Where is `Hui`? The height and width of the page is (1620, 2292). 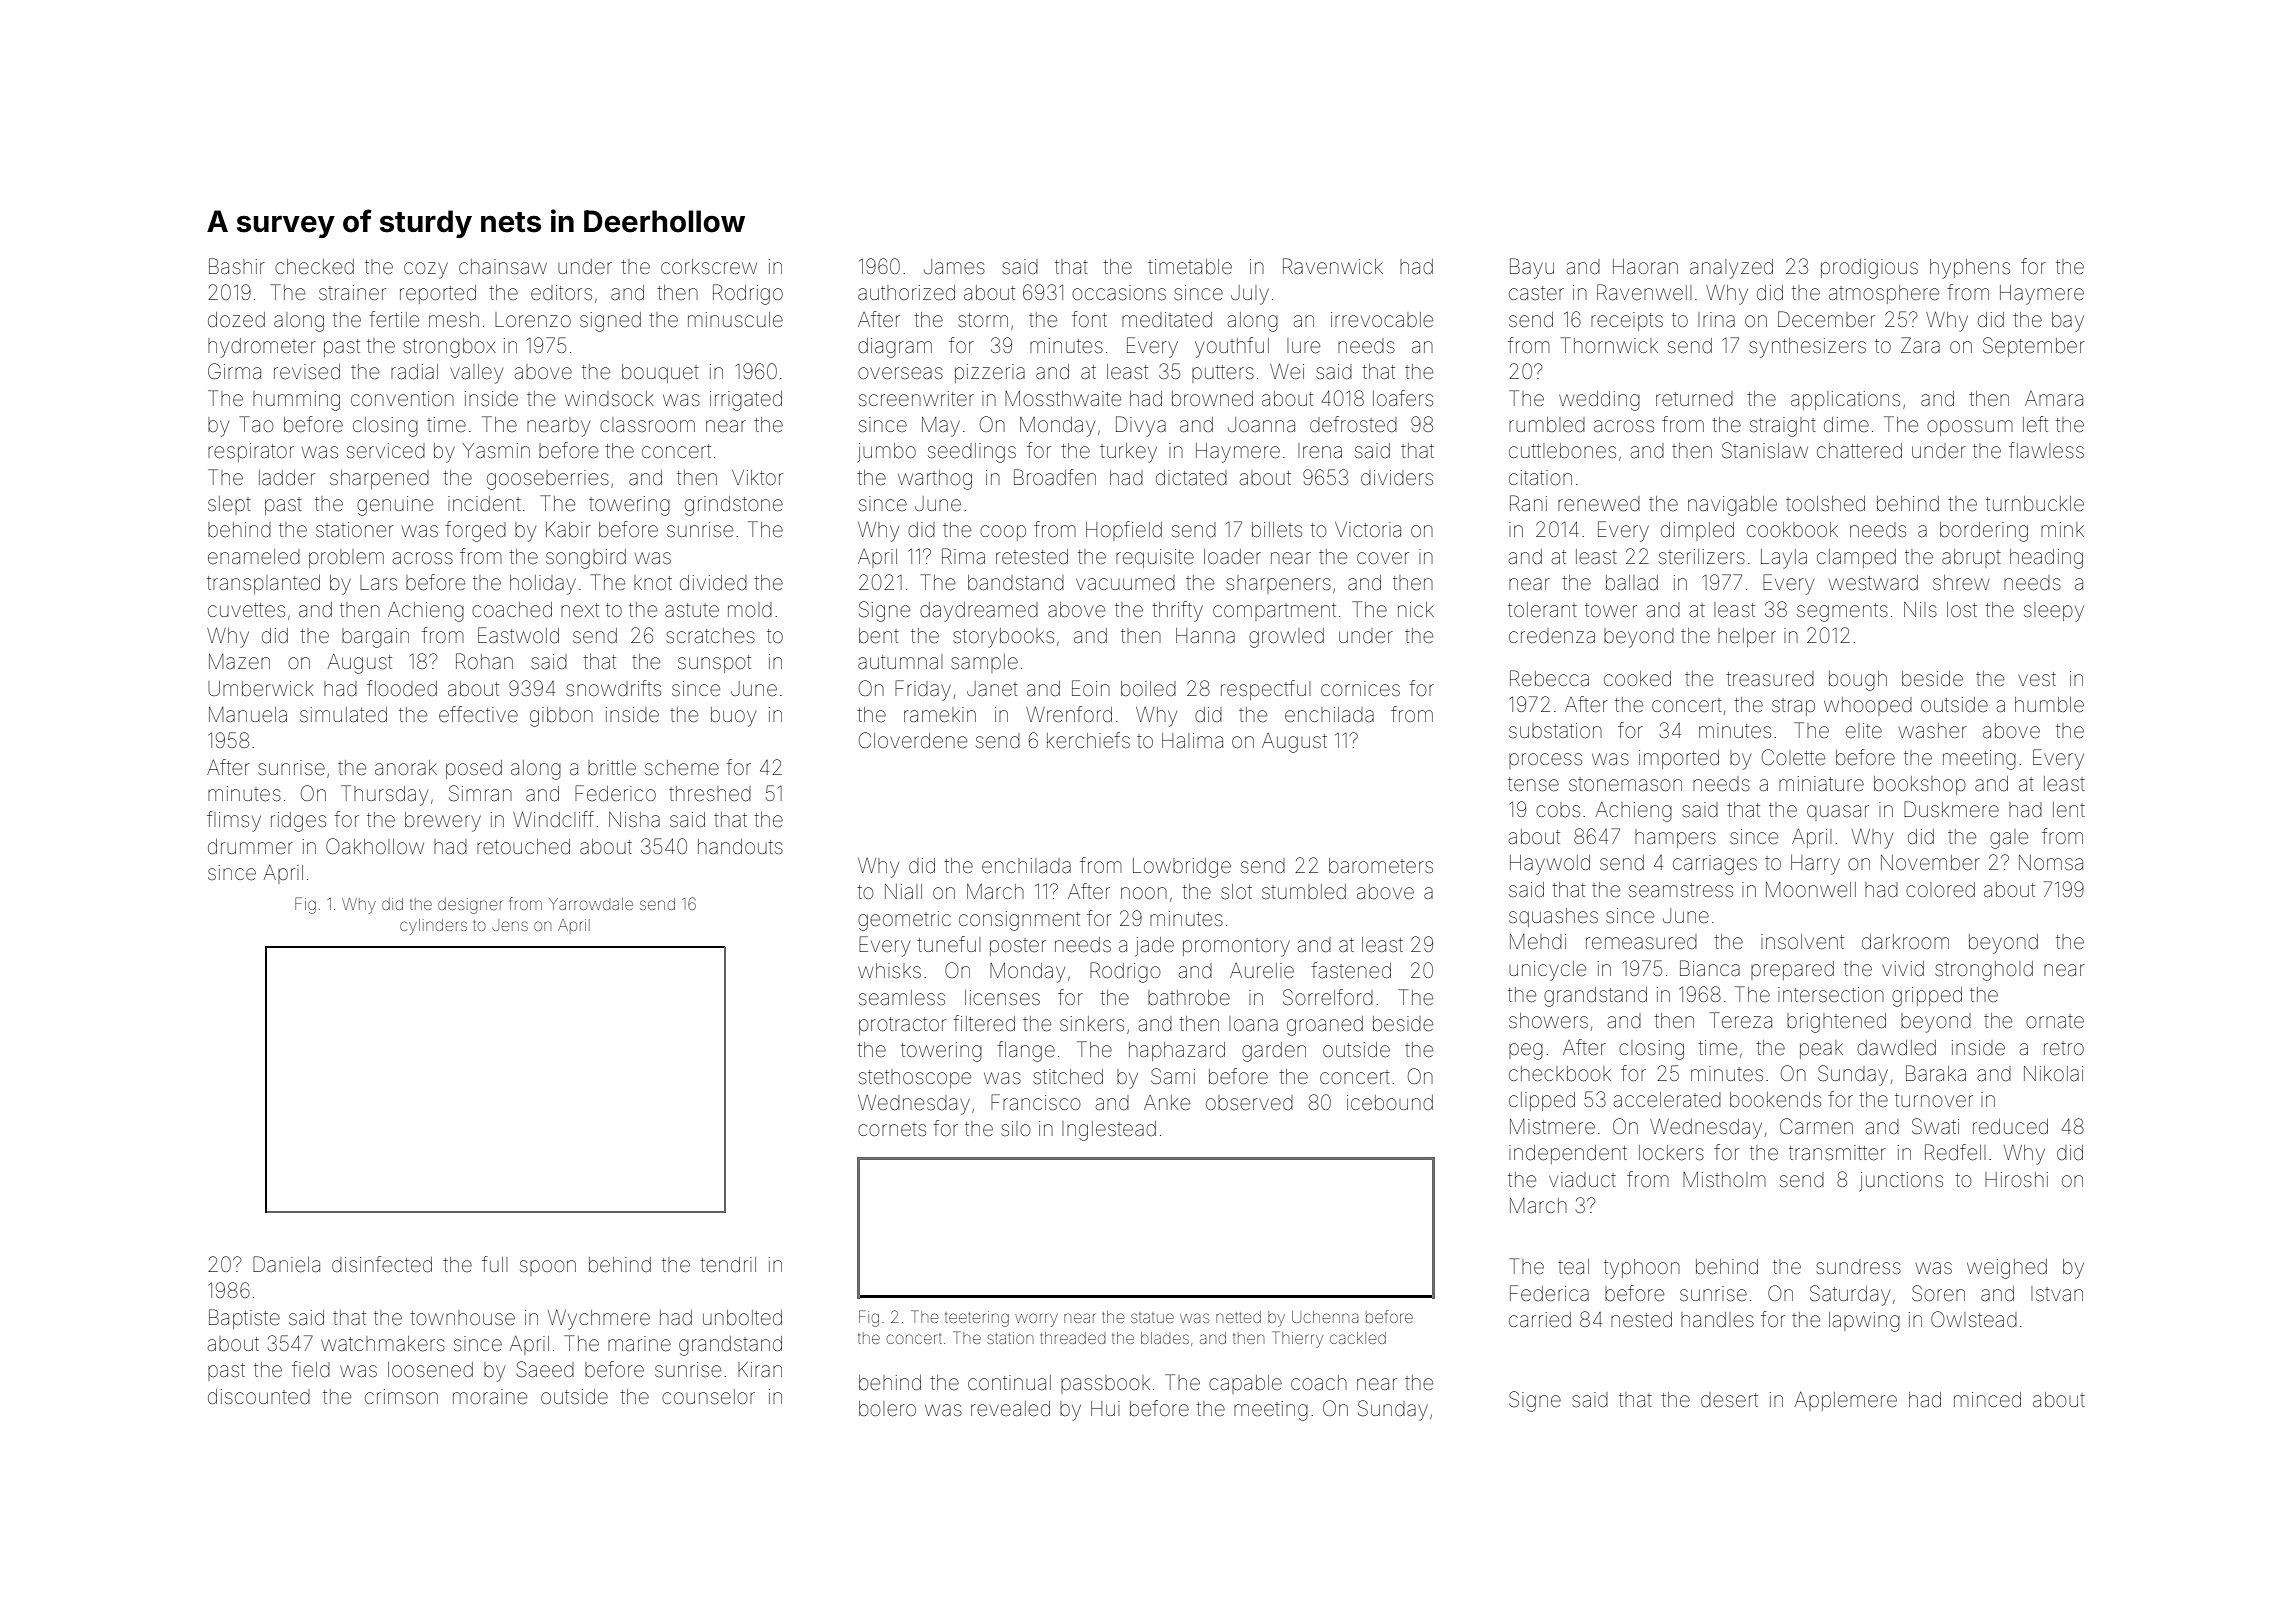
Hui is located at coordinates (1105, 1408).
